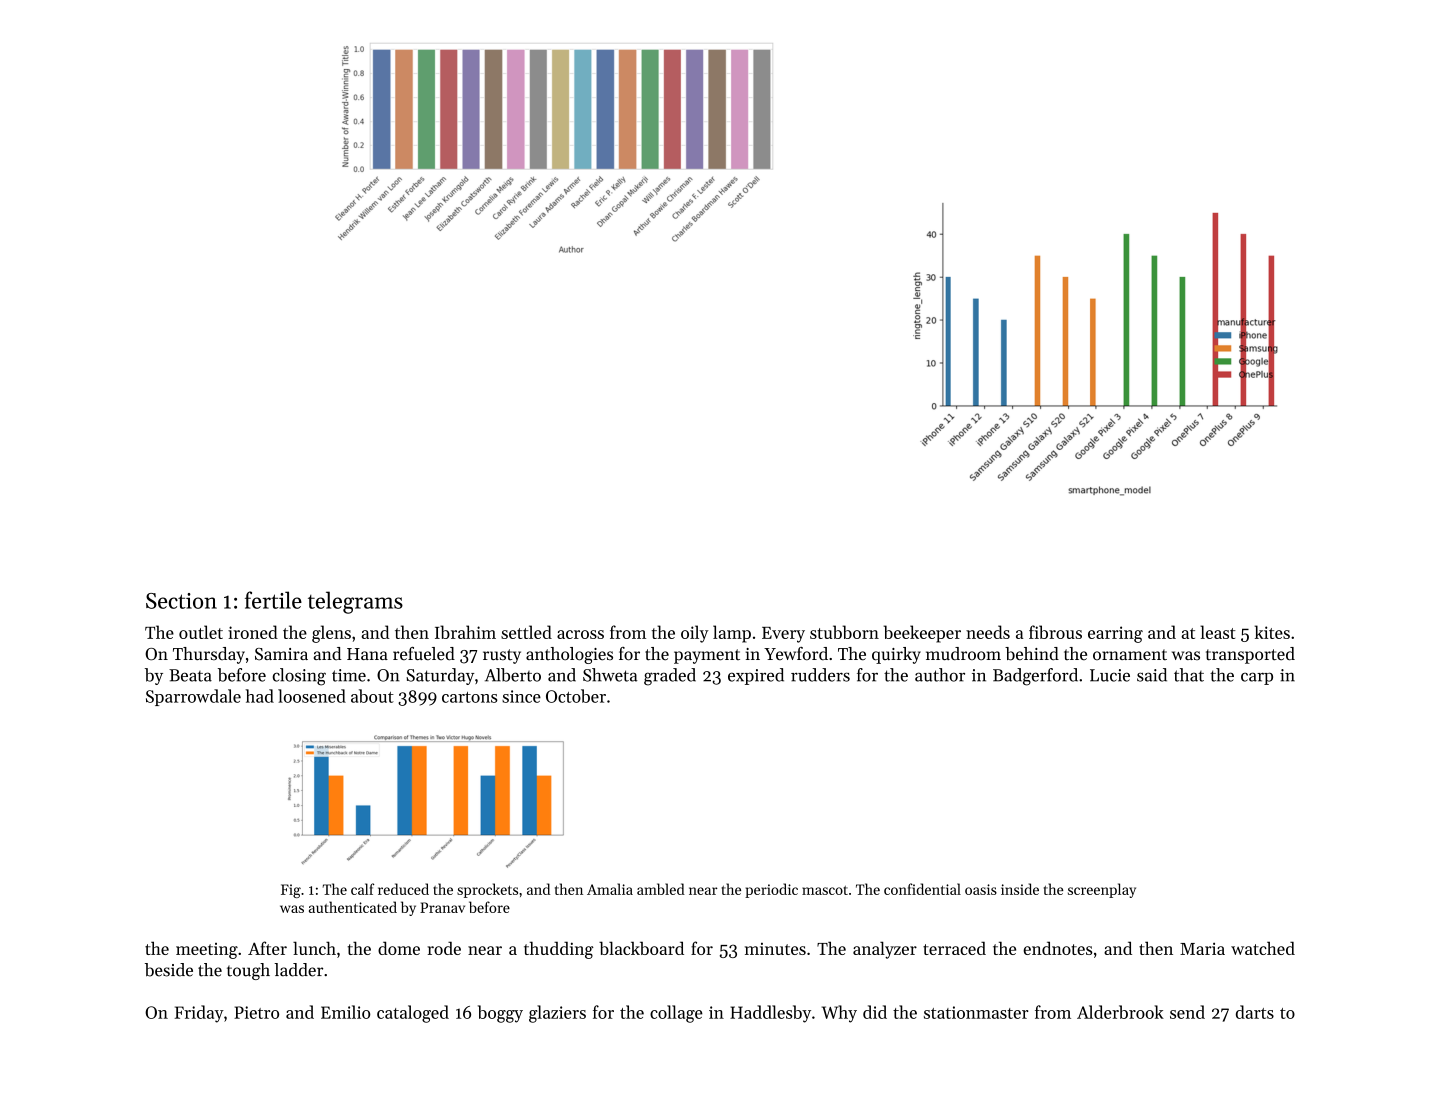 This screenshot has width=1440, height=1113. Describe the element at coordinates (256, 1012) in the screenshot. I see `Pietro` at that location.
